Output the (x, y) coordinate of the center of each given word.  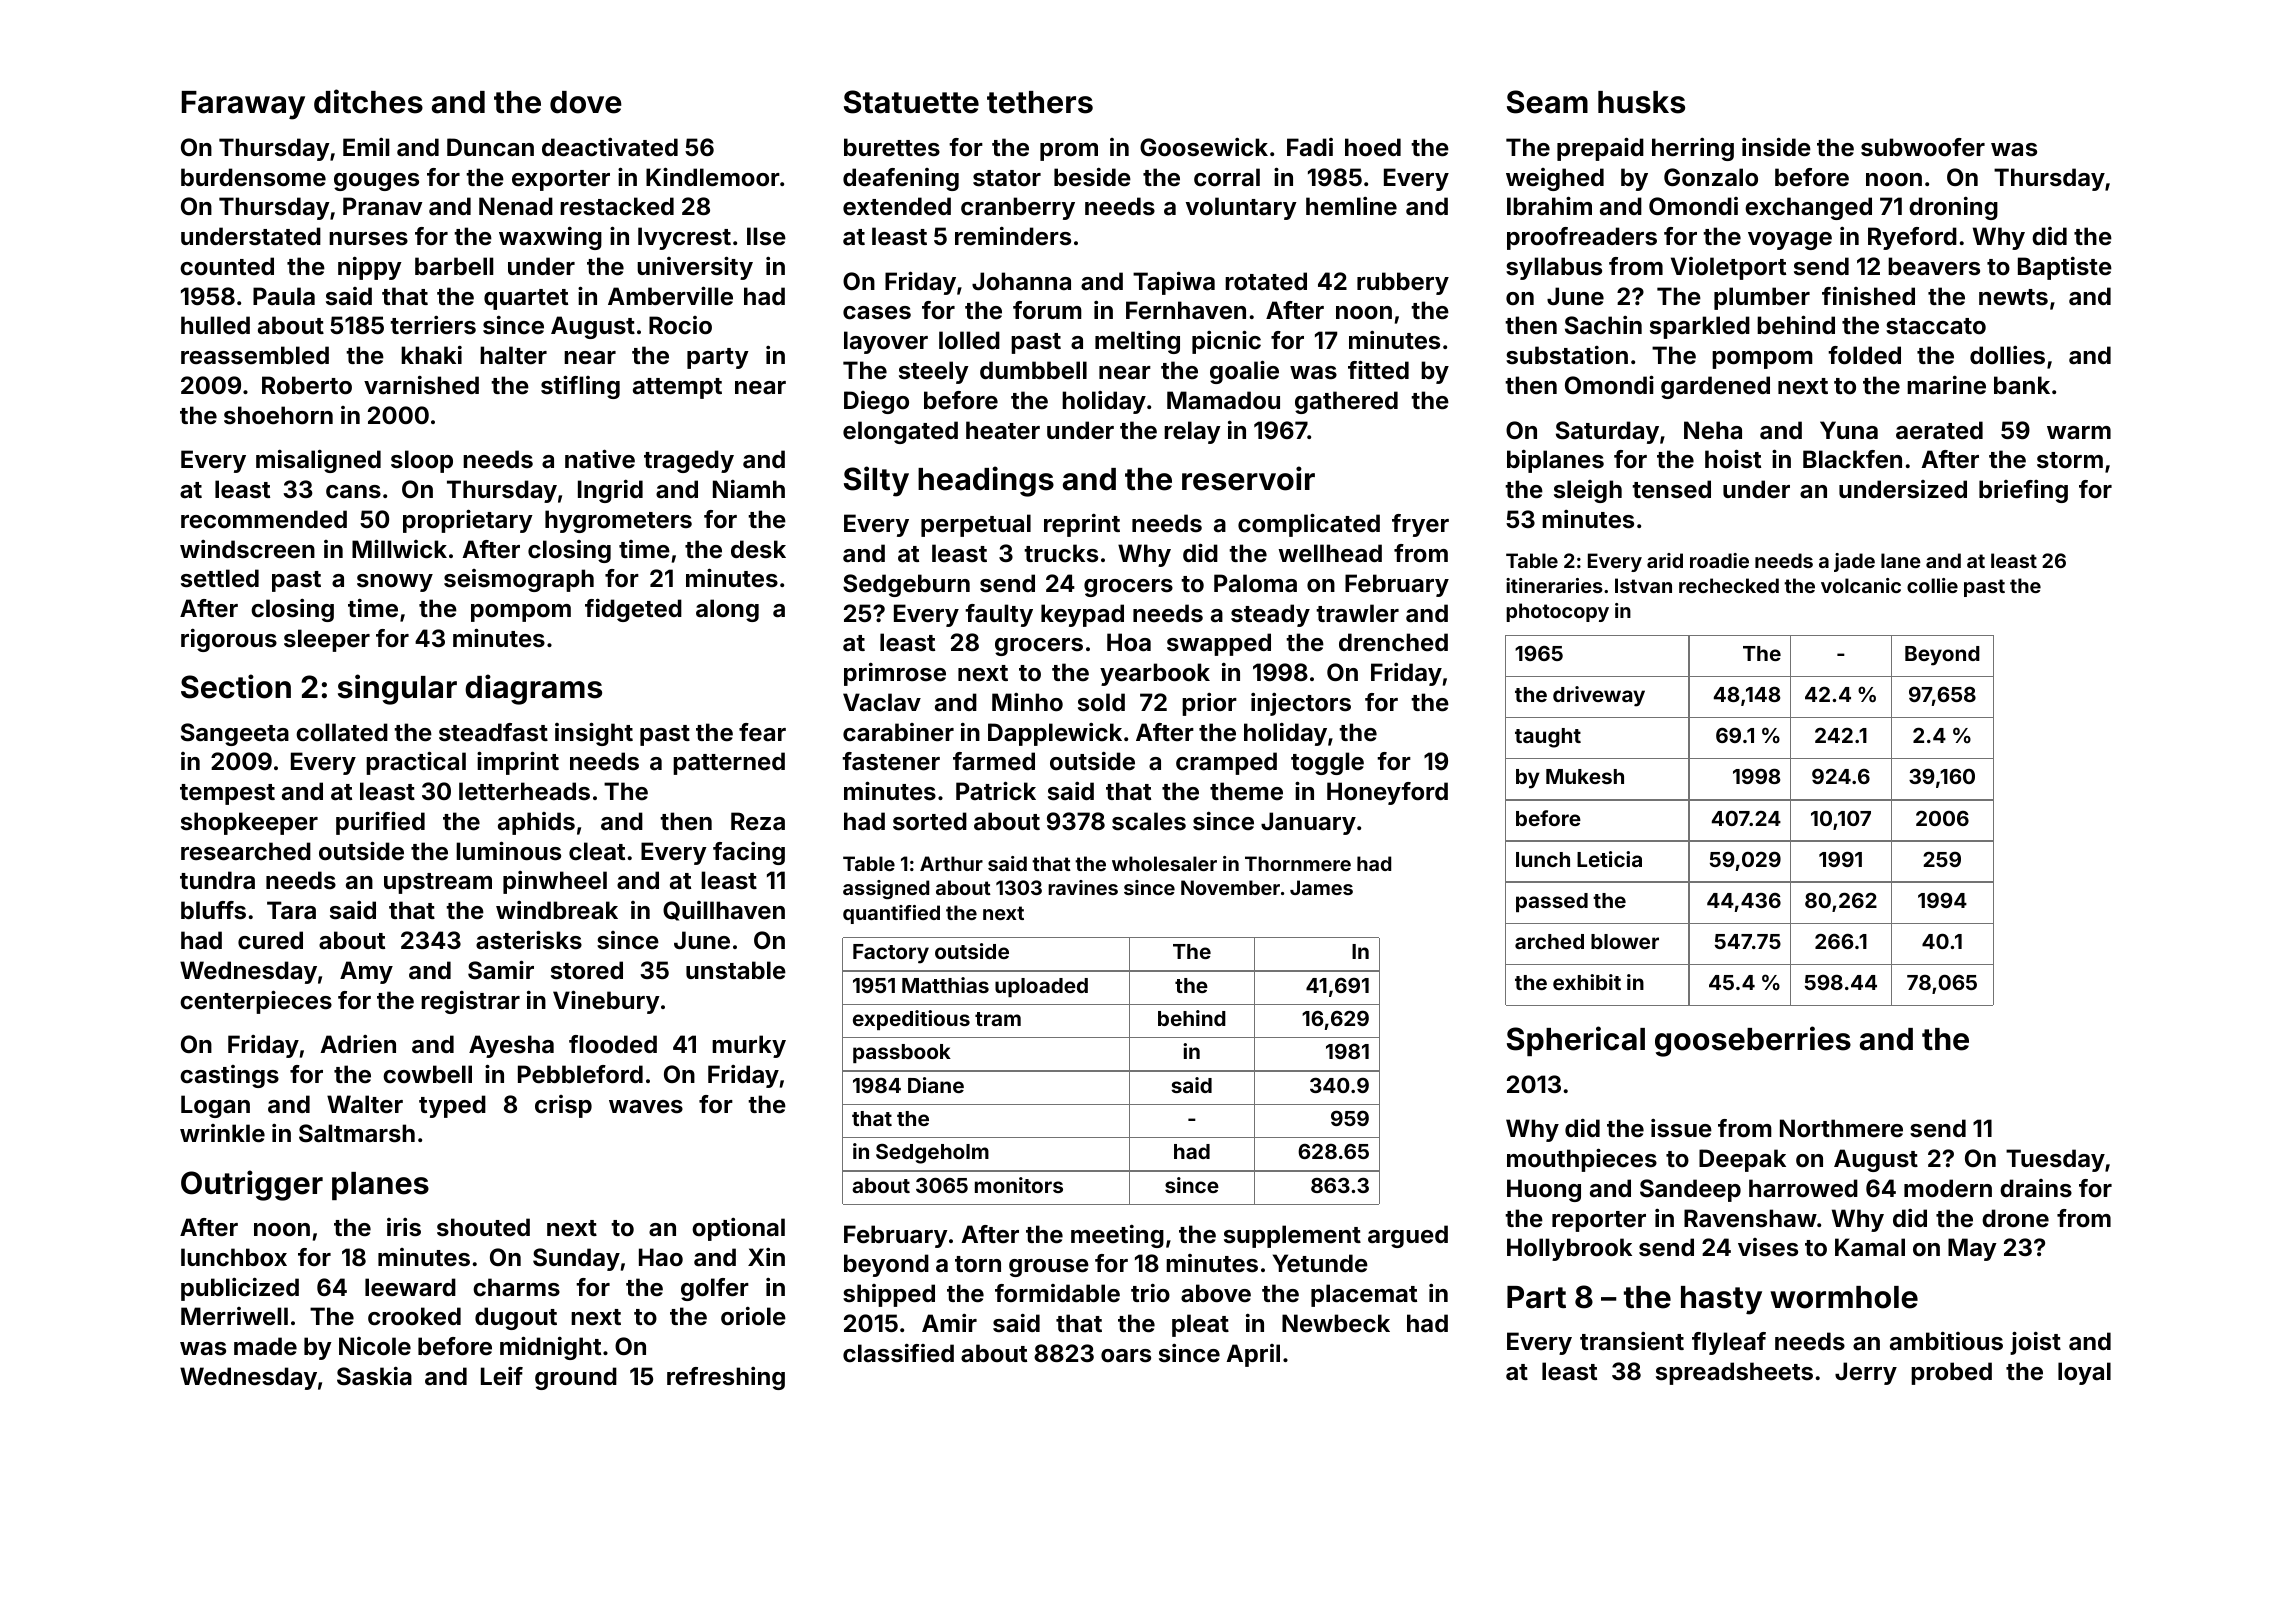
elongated (900, 432)
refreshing (726, 1378)
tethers (1040, 102)
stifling (580, 387)
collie (1932, 585)
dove (586, 102)
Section (236, 686)
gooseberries (1753, 1041)
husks (1641, 102)
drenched (1393, 642)
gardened (1715, 387)
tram (998, 1019)
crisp (563, 1106)
